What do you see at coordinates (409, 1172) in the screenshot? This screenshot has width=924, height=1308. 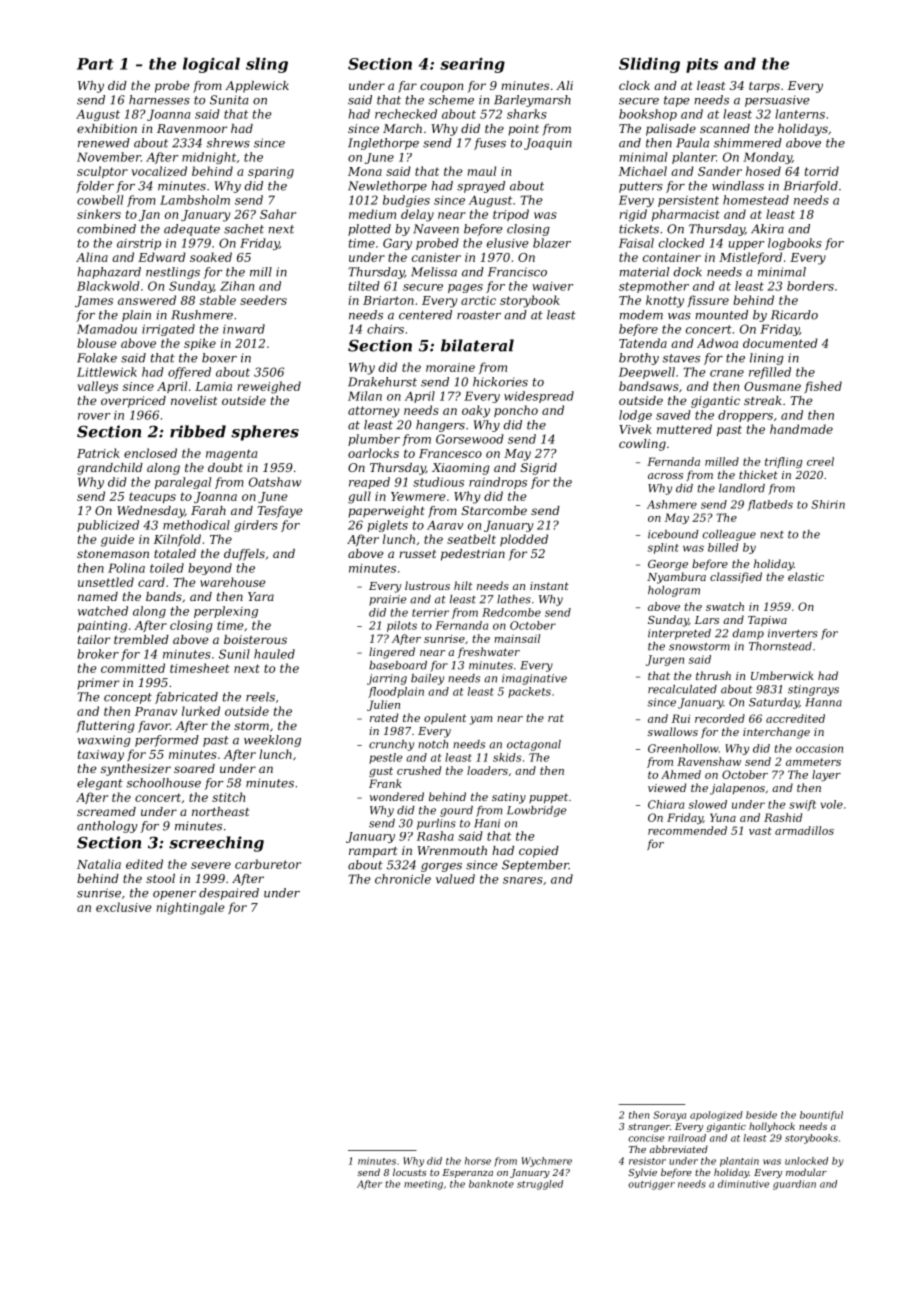 I see `locusts` at bounding box center [409, 1172].
